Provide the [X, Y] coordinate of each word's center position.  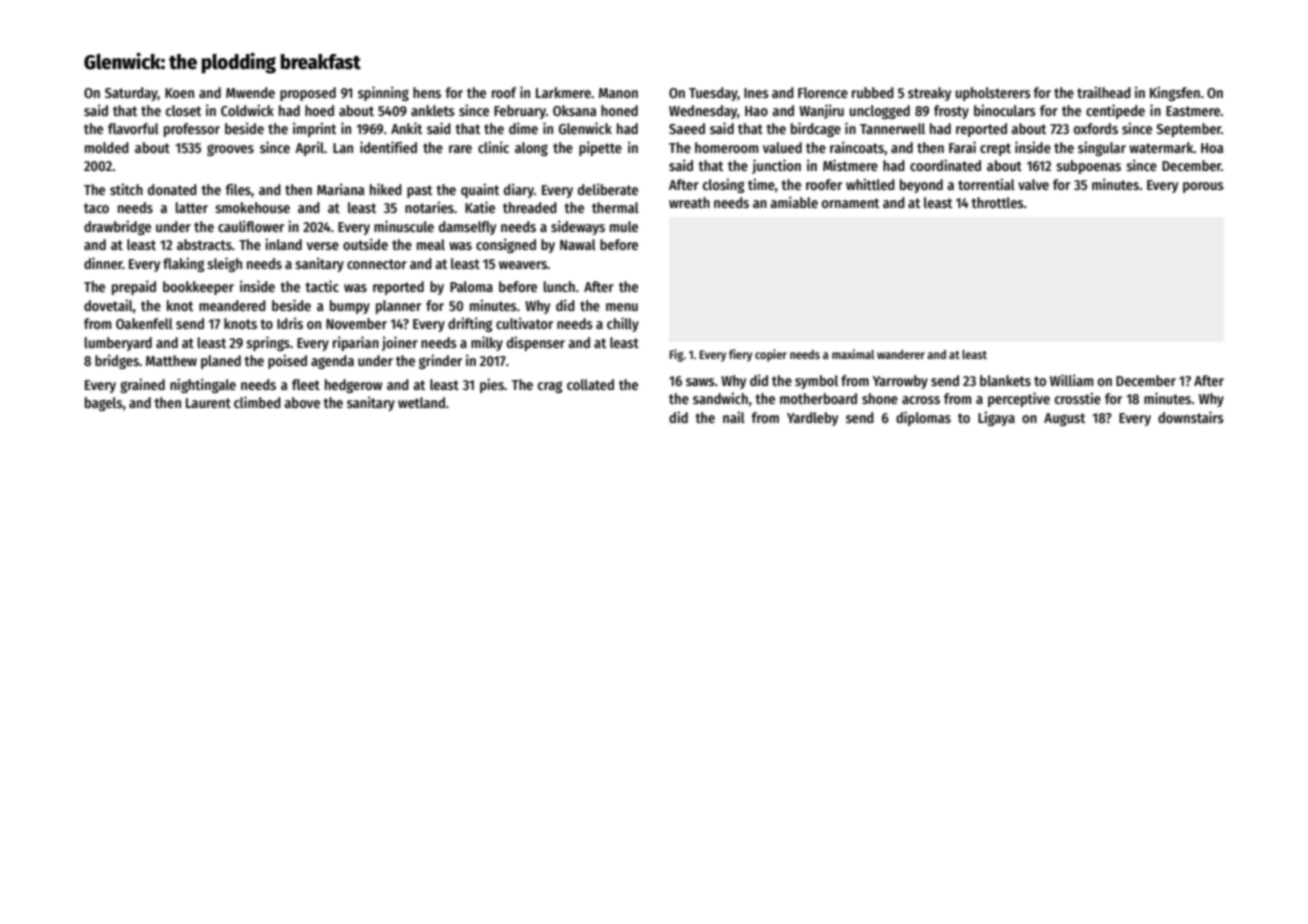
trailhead [1104, 92]
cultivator [524, 323]
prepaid [134, 287]
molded [107, 147]
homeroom [726, 147]
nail [734, 417]
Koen [179, 93]
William [1071, 380]
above [302, 402]
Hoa [1212, 148]
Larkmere [563, 92]
